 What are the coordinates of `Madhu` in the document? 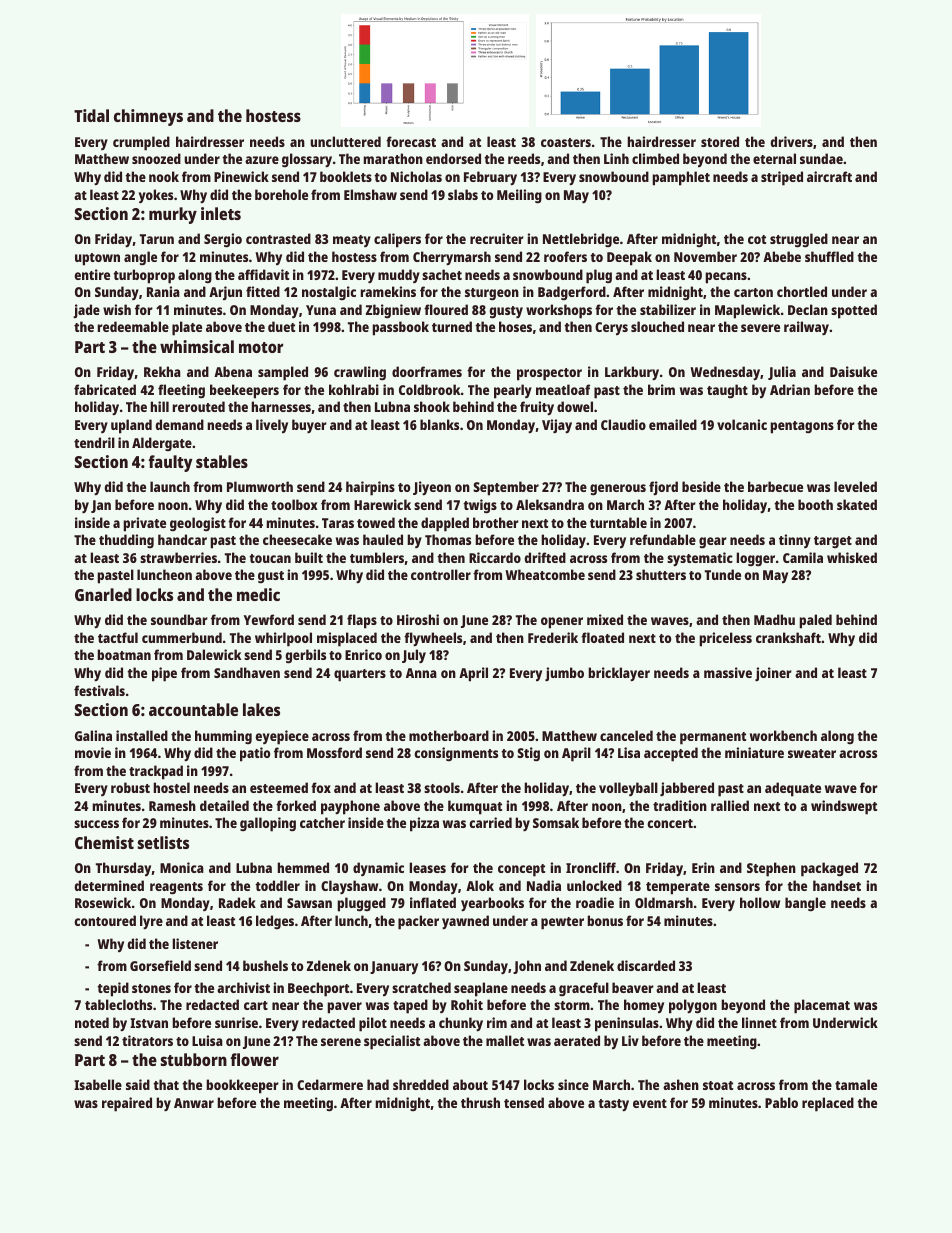 It's located at (774, 619).
